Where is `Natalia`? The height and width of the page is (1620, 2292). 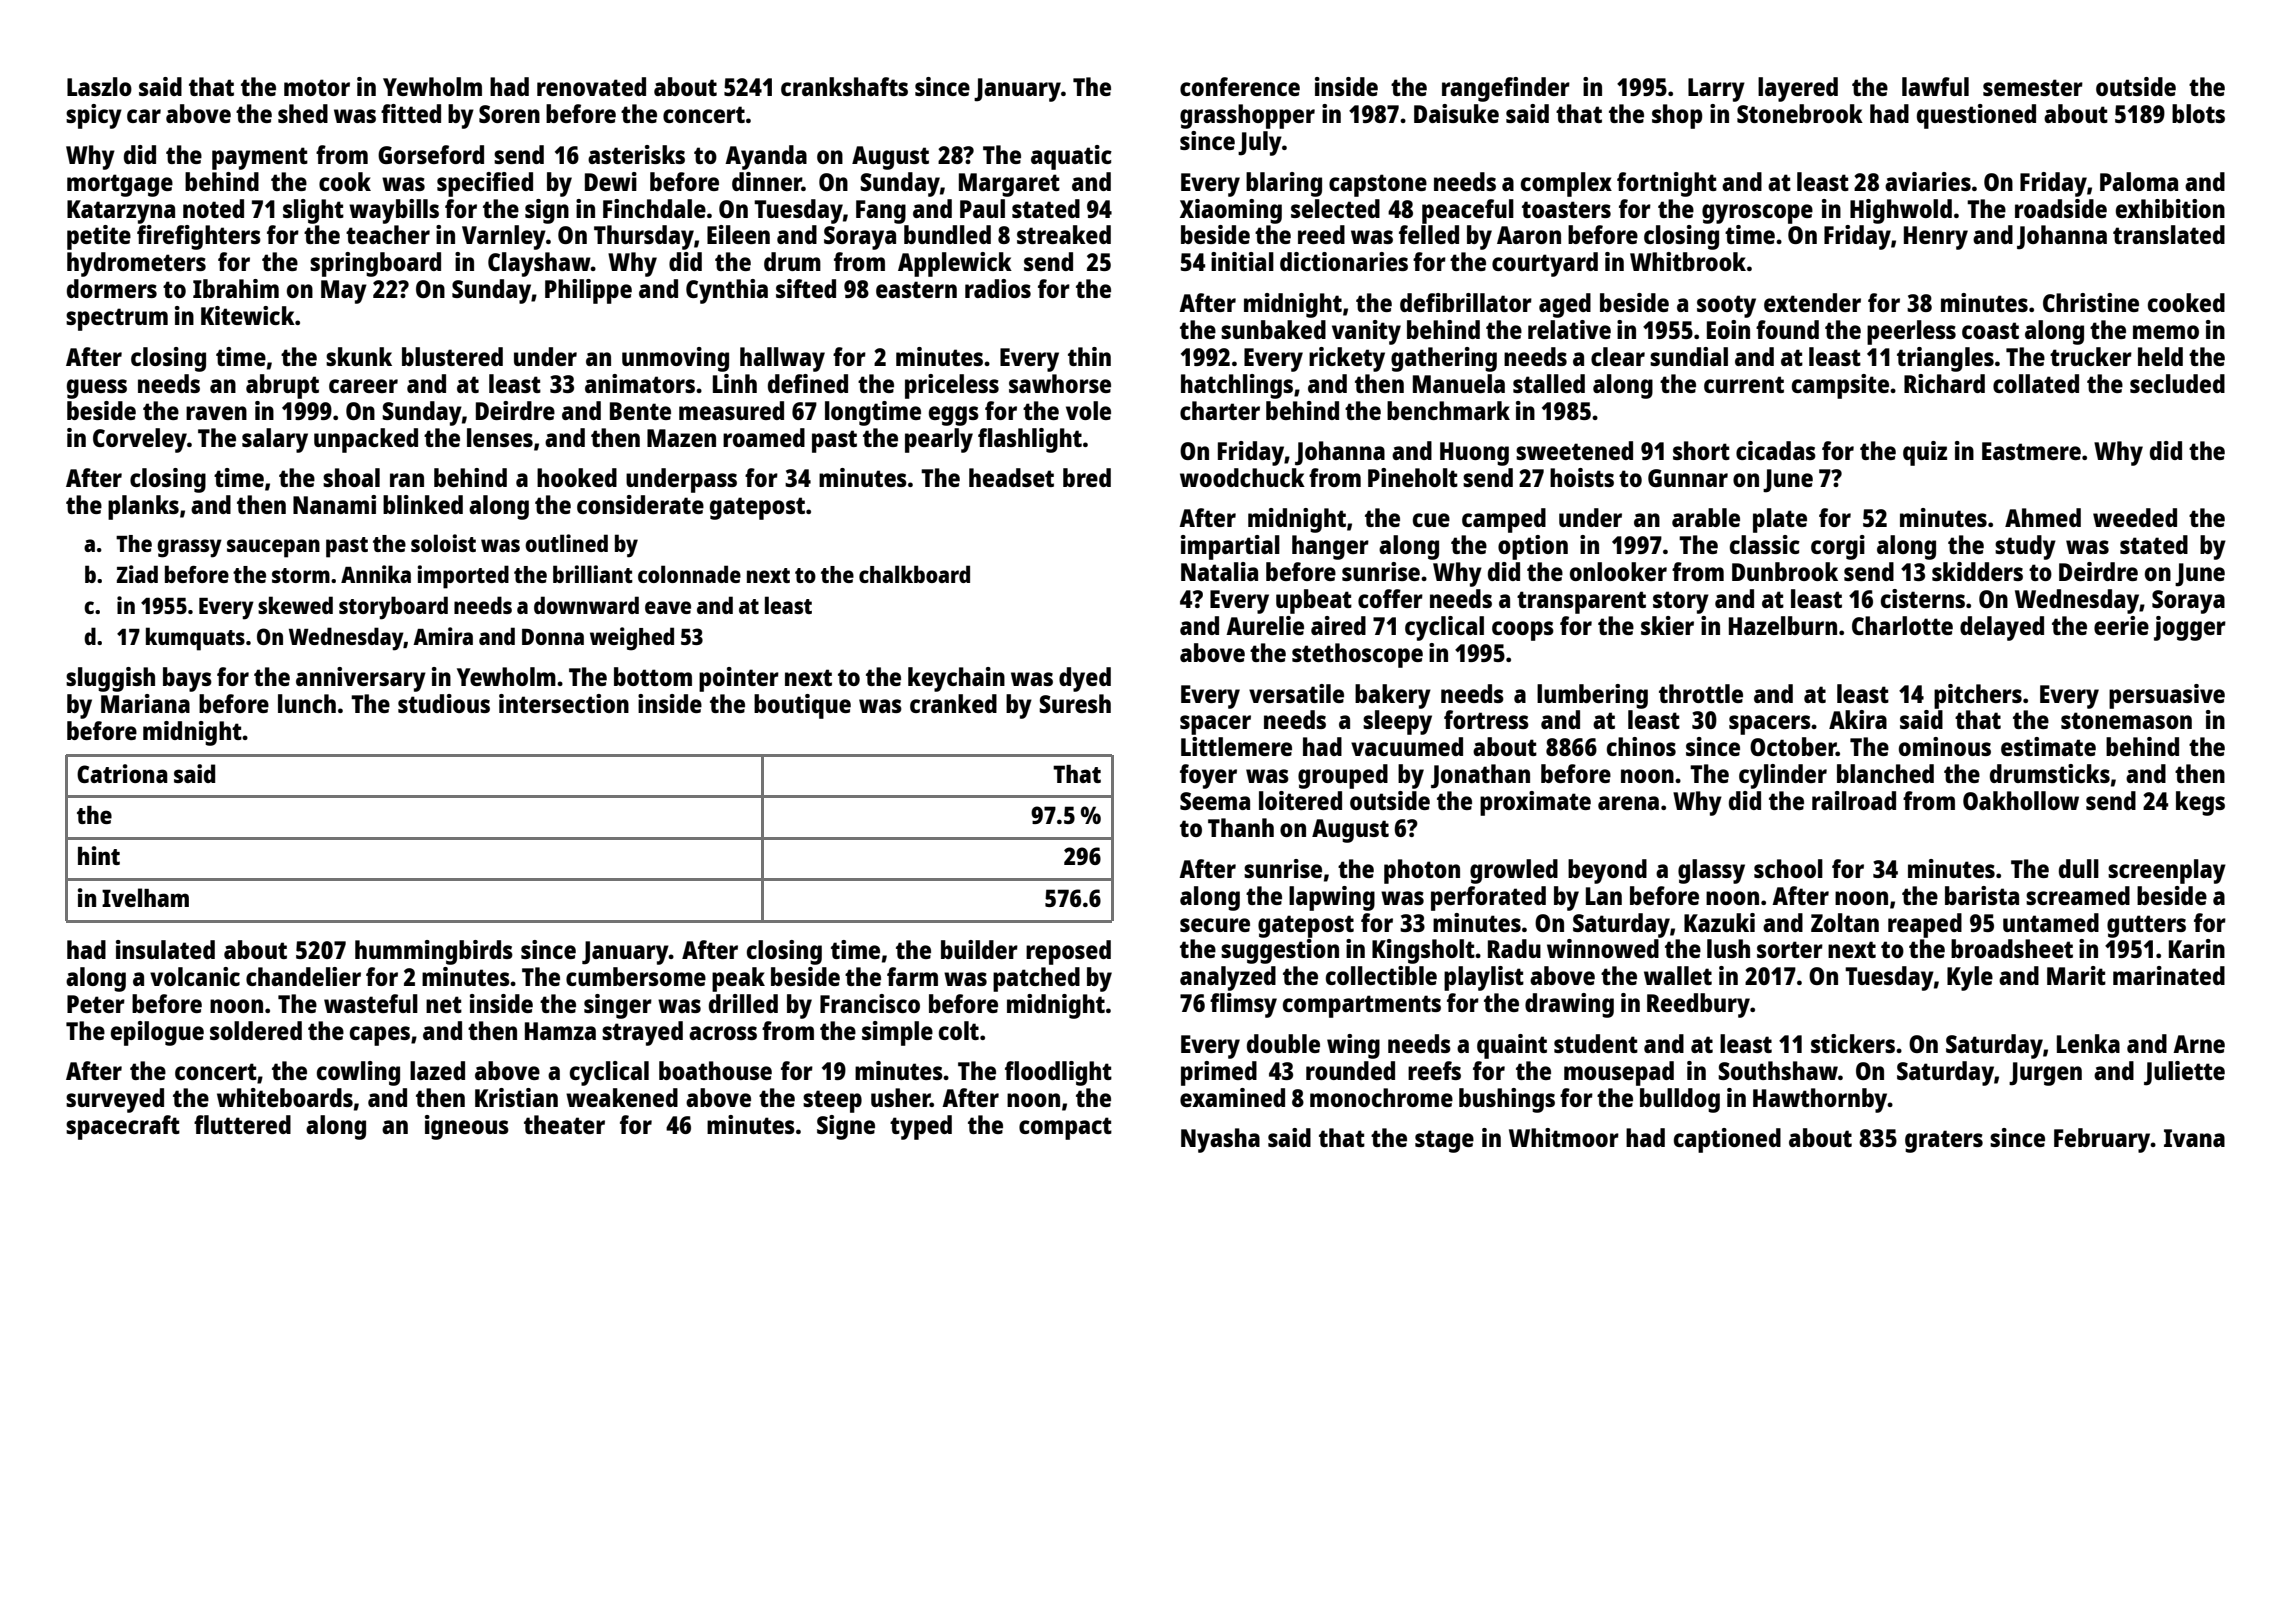 Natalia is located at coordinates (1219, 571).
